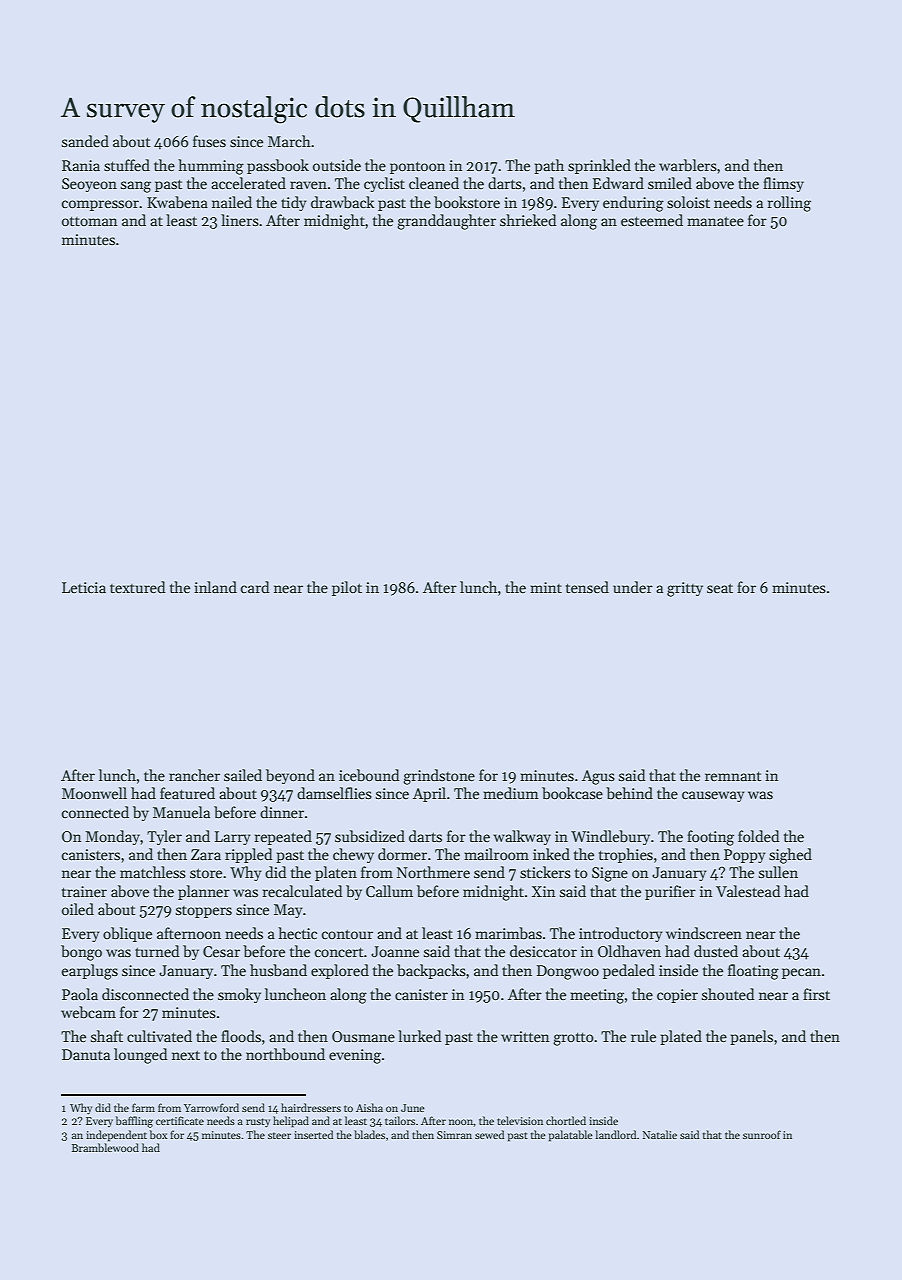 The width and height of the screenshot is (902, 1280). Describe the element at coordinates (113, 837) in the screenshot. I see `Monday` at that location.
